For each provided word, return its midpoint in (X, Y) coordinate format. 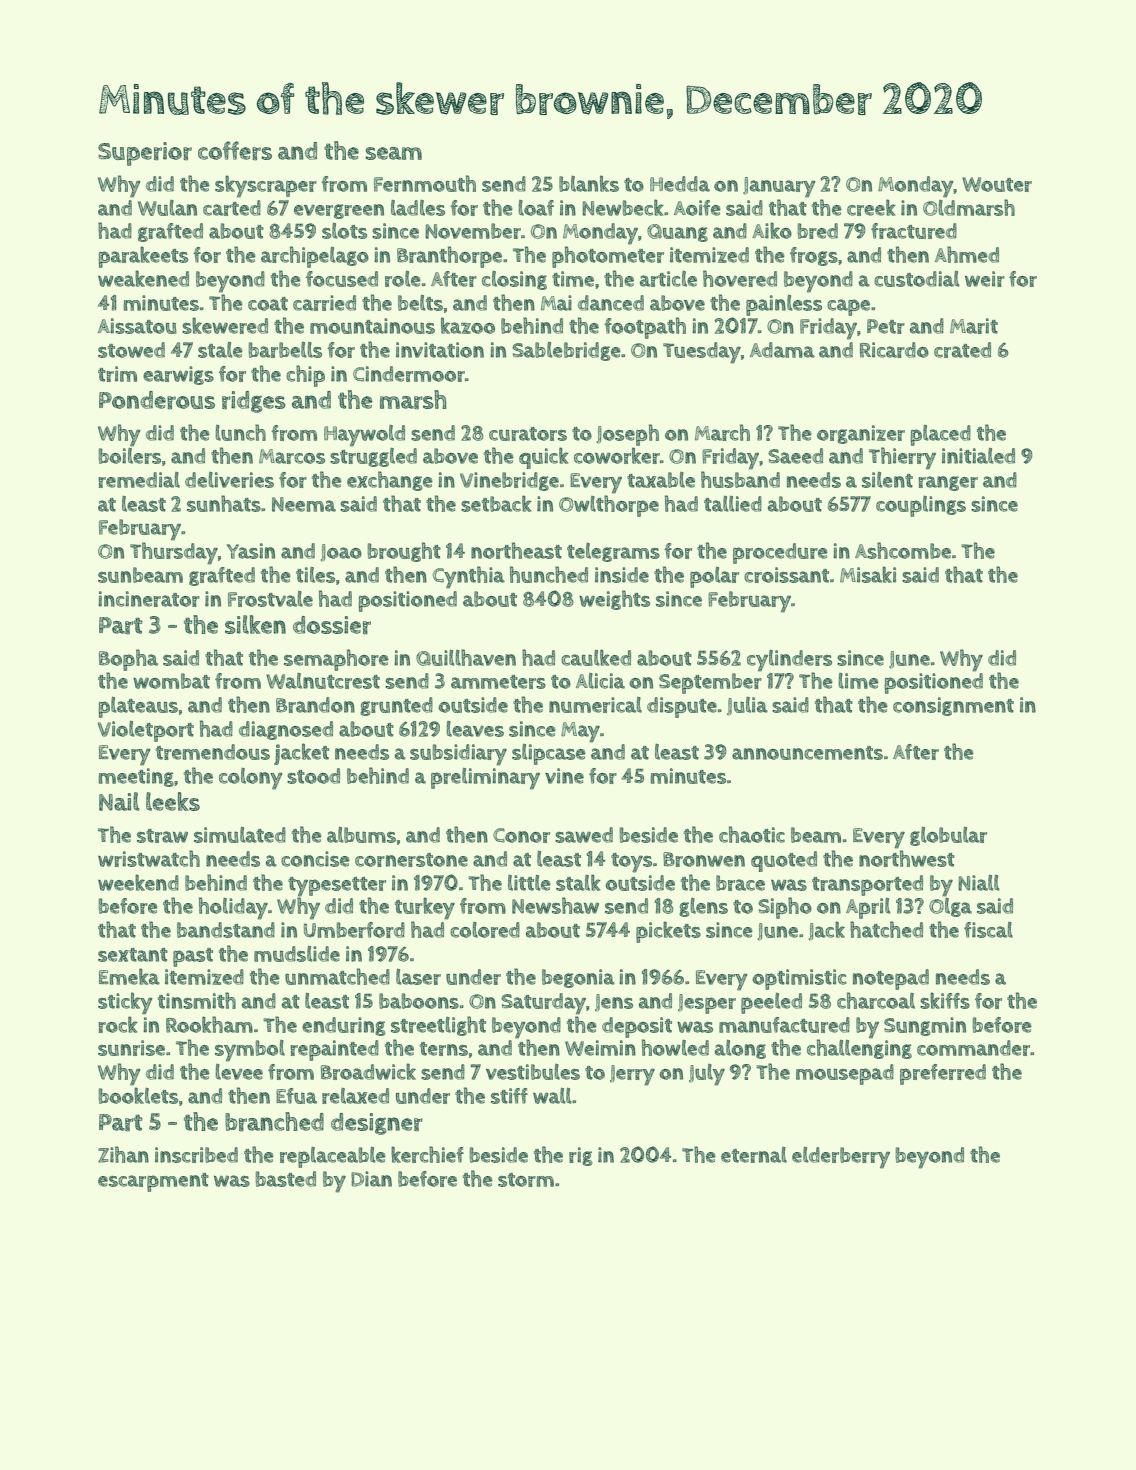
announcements (807, 753)
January (779, 187)
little (529, 883)
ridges (254, 402)
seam (394, 153)
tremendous (213, 752)
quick (544, 458)
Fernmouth (425, 183)
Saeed (795, 456)
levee (239, 1072)
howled (675, 1047)
